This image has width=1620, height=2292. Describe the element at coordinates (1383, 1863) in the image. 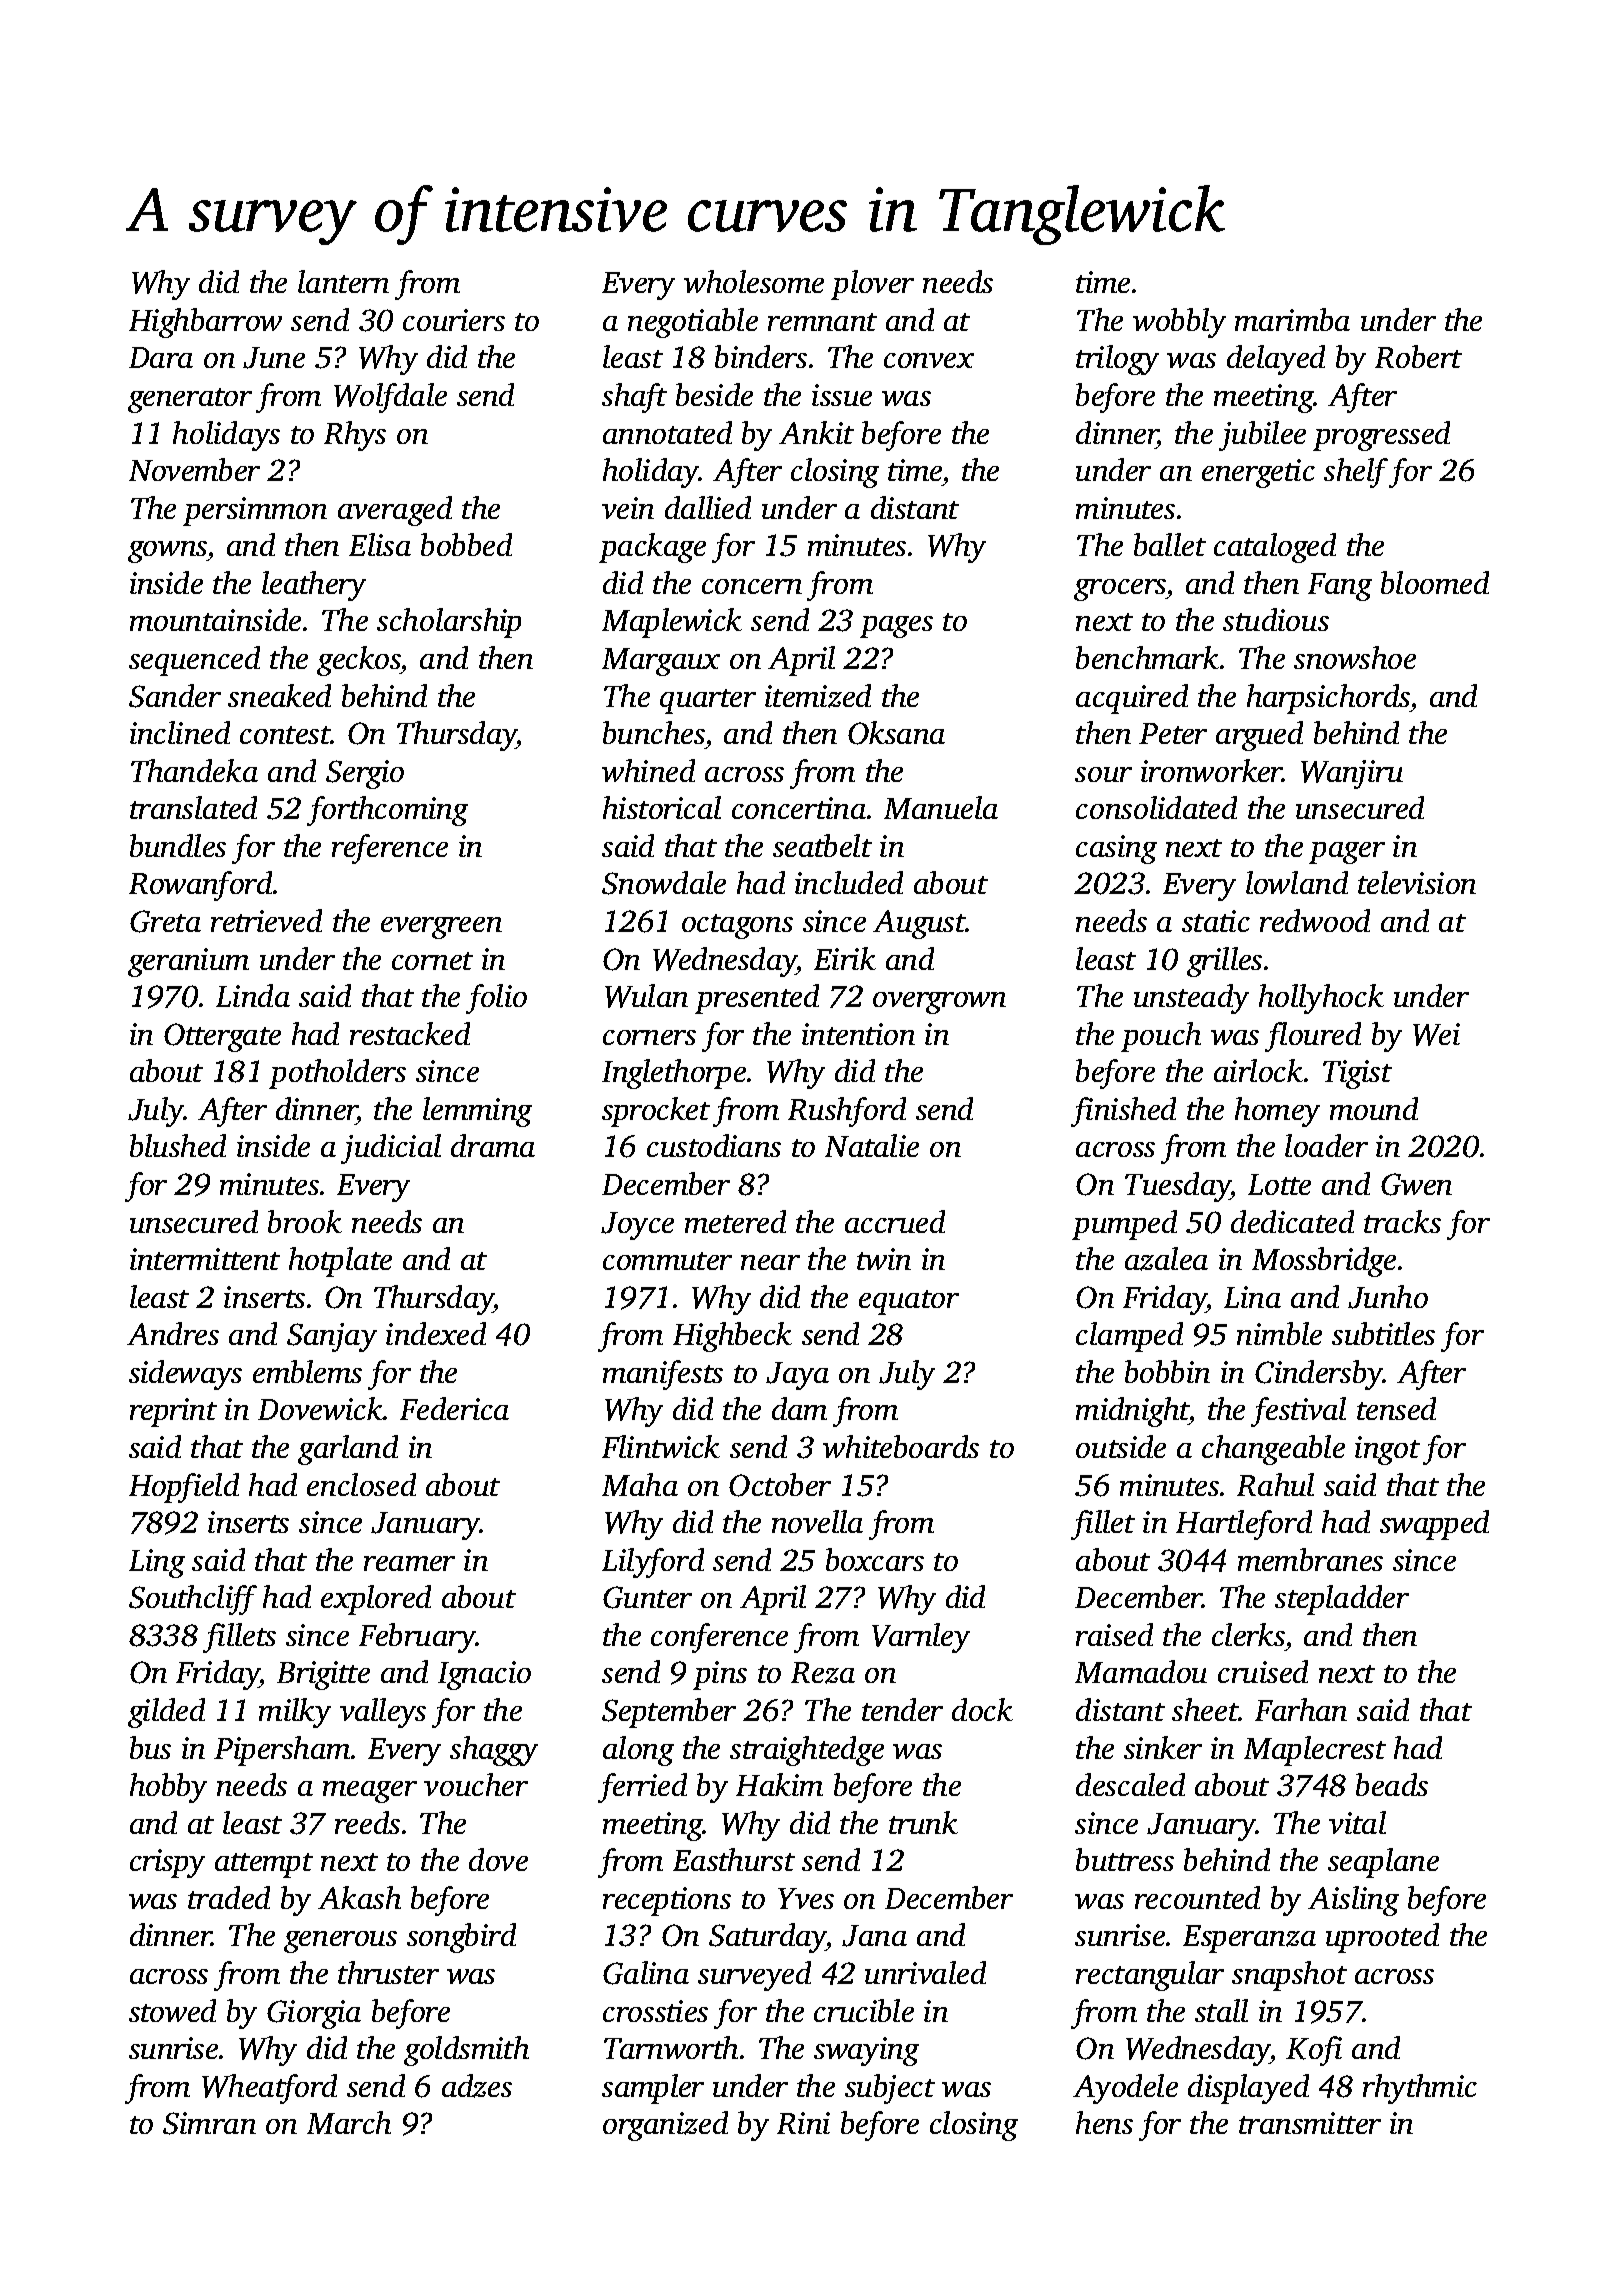

I see `seaplane` at that location.
